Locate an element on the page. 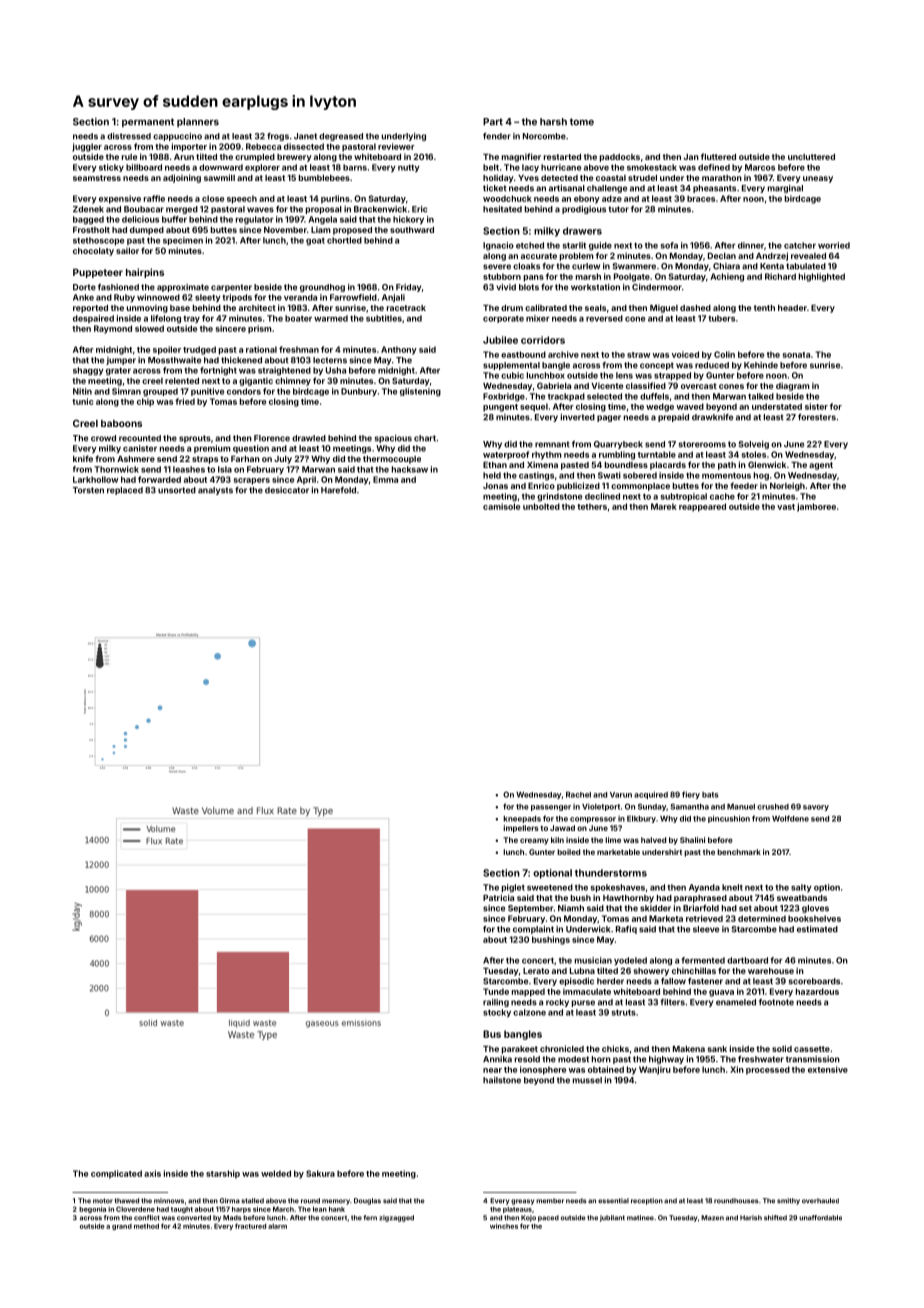  Torsten is located at coordinates (88, 490).
